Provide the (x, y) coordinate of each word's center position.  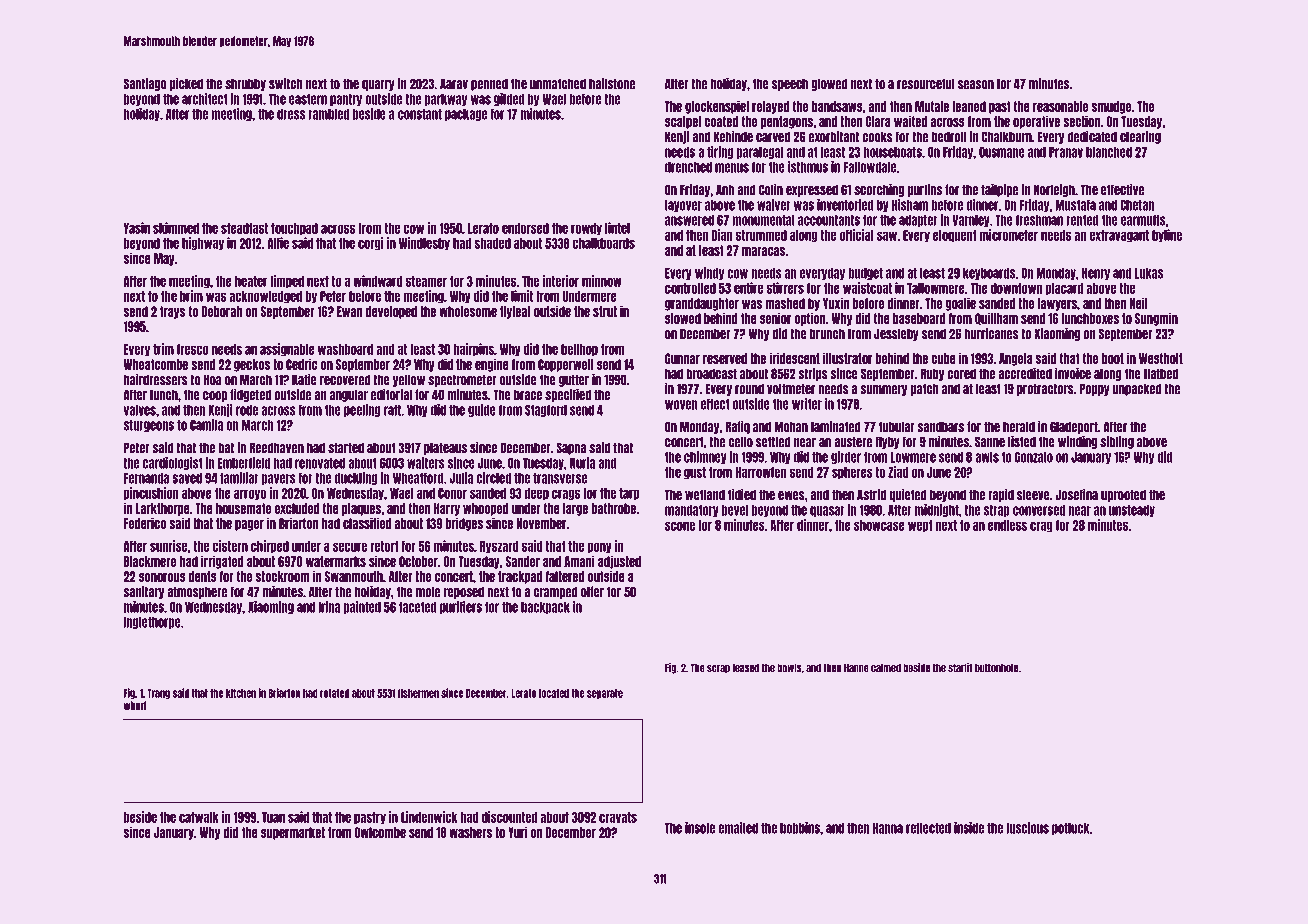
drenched (688, 167)
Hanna (888, 828)
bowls (789, 668)
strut (605, 311)
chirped (270, 547)
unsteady (1132, 511)
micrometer (1009, 235)
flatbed (1161, 374)
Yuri (517, 832)
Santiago (145, 84)
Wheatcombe (156, 364)
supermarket (293, 833)
